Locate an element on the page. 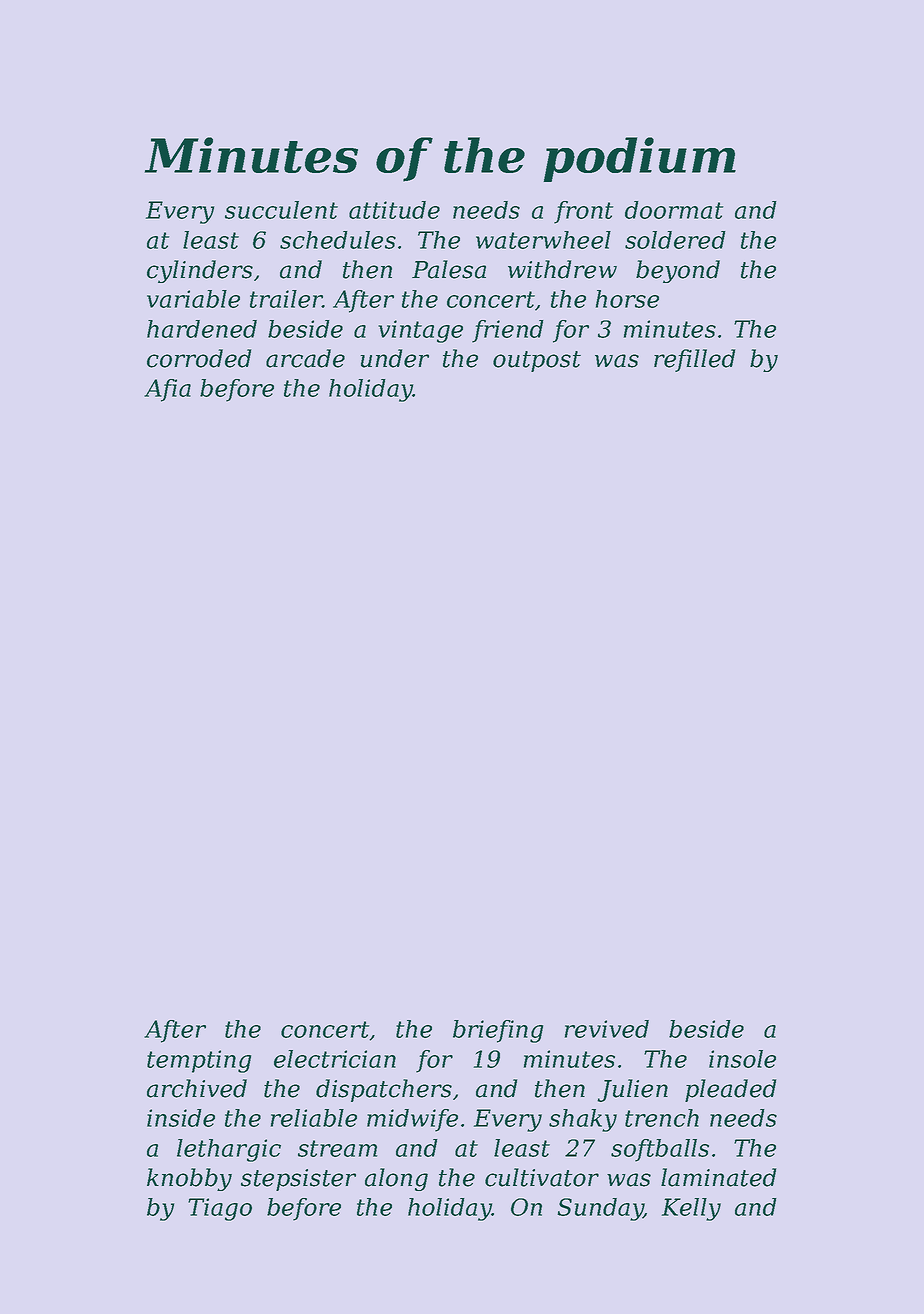 The width and height of the image is (924, 1314). outpost is located at coordinates (537, 361).
